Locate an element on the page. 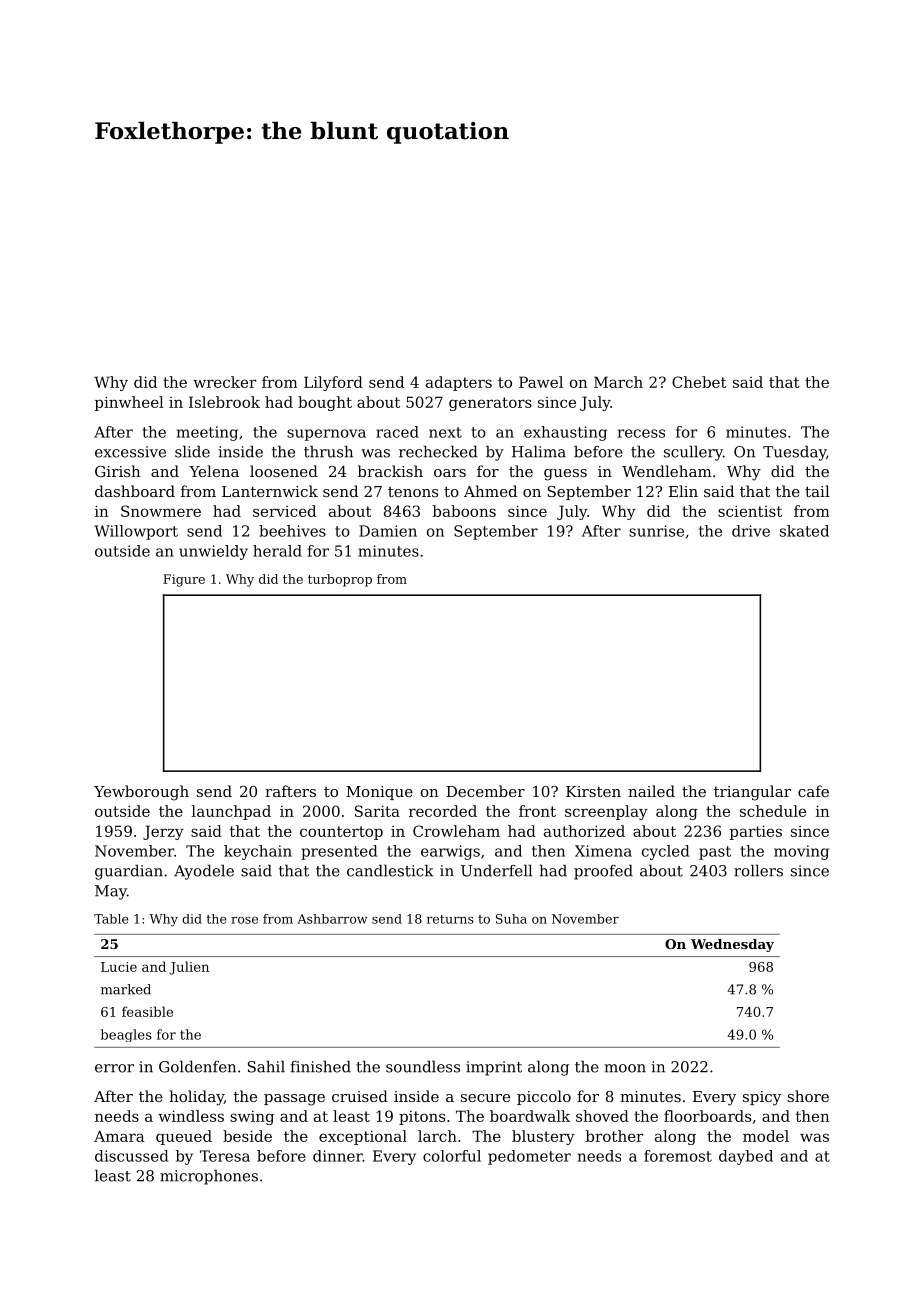 The height and width of the page is (1308, 924). candlestick is located at coordinates (390, 870).
